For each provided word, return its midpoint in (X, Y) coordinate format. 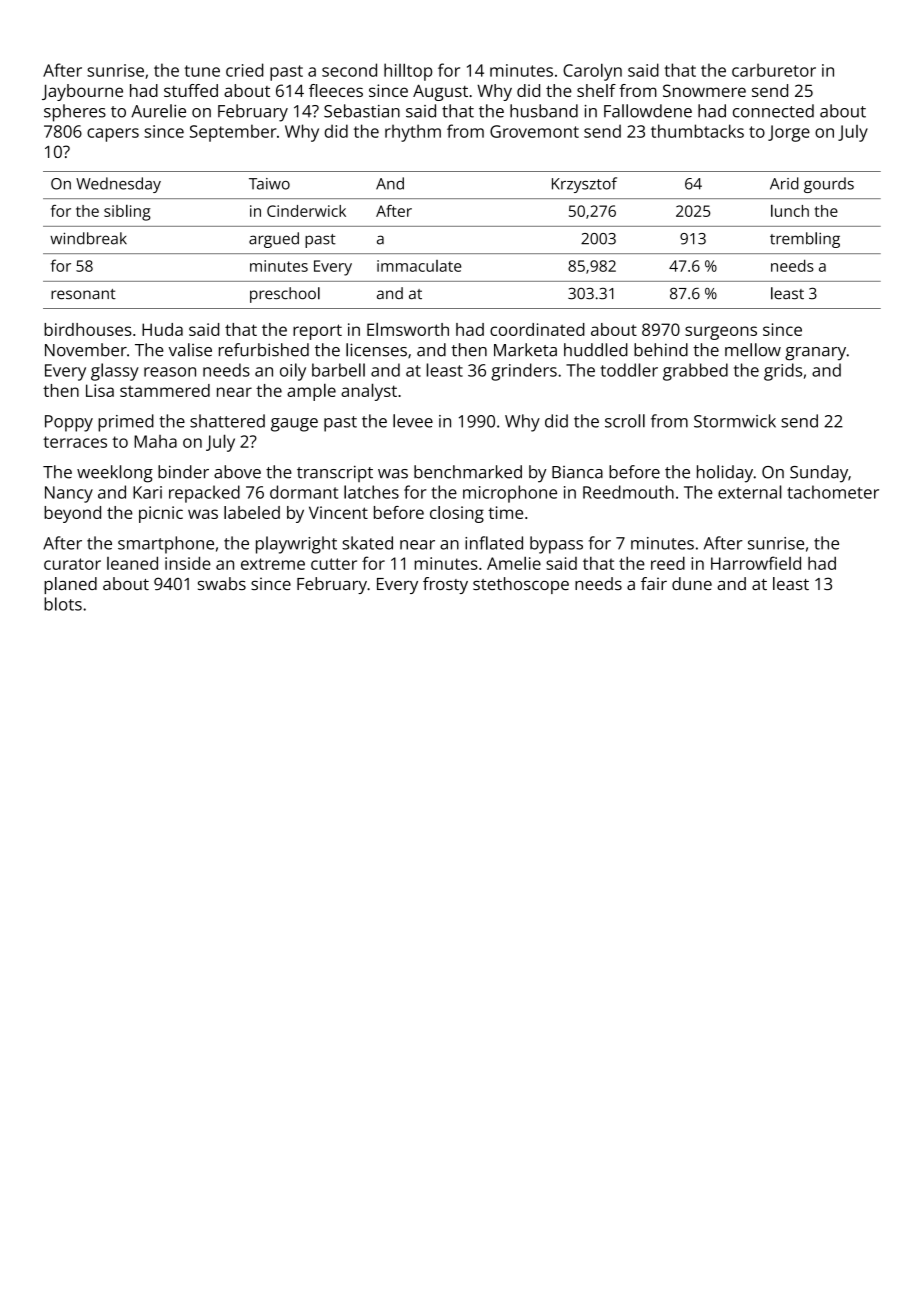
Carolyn (592, 72)
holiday (725, 474)
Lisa (100, 390)
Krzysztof (584, 185)
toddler (629, 370)
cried (244, 70)
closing (457, 514)
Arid (784, 183)
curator (72, 564)
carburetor (774, 70)
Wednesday (118, 185)
